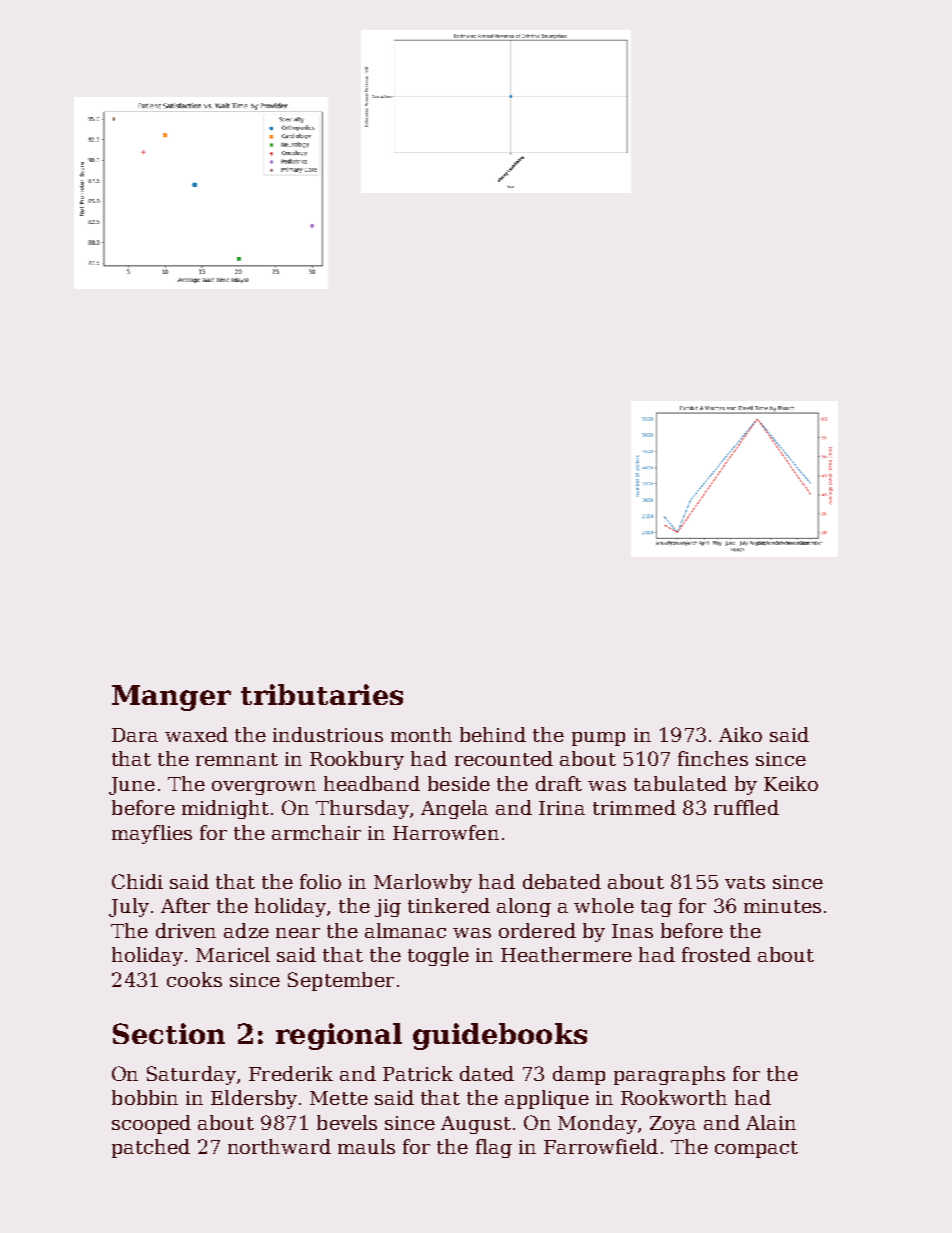 The image size is (952, 1233). I want to click on patched, so click(151, 1148).
